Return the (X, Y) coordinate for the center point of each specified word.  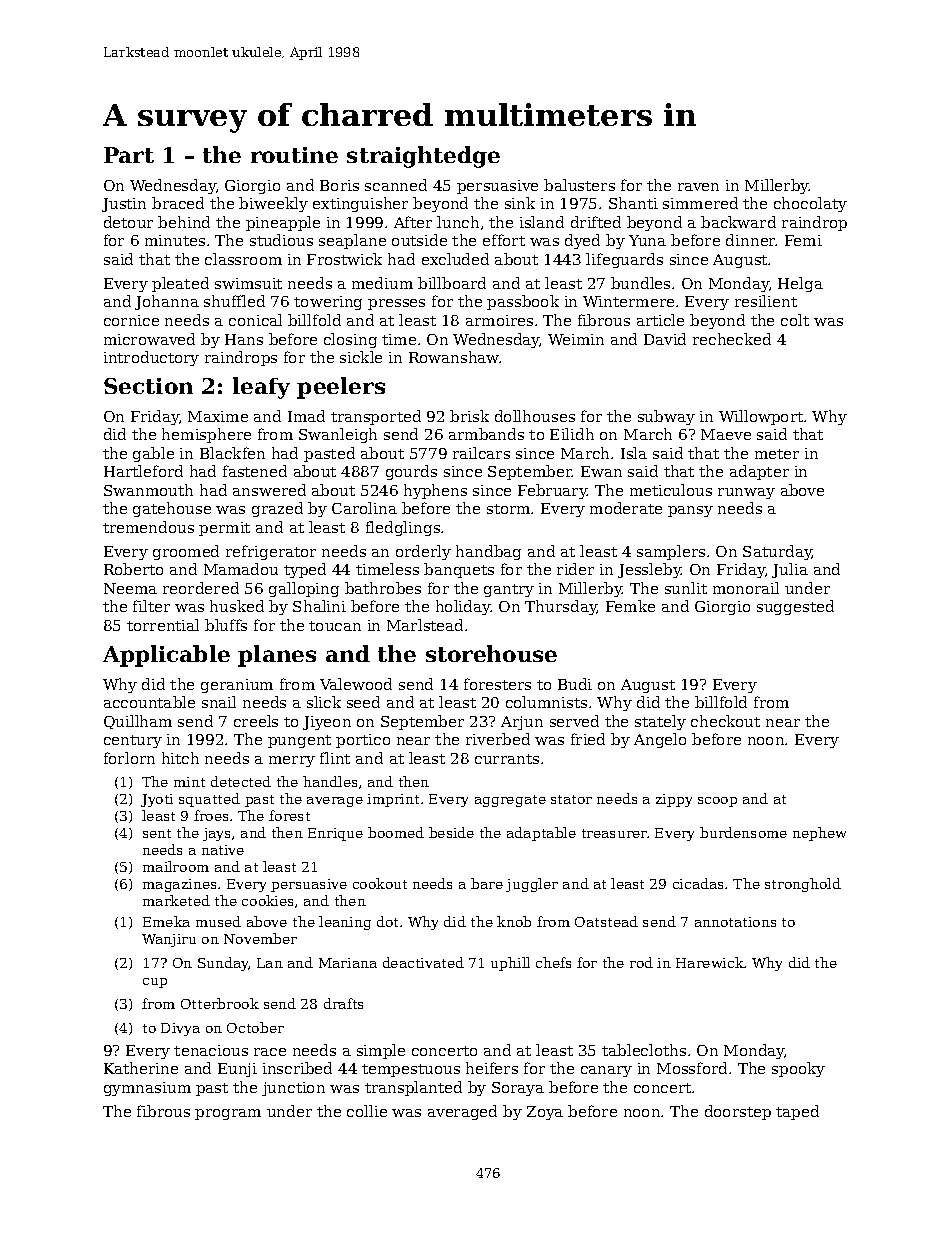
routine (294, 155)
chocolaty (810, 204)
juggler (532, 885)
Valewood (356, 684)
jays (216, 834)
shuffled (234, 301)
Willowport (761, 417)
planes (277, 656)
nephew (819, 834)
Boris (339, 185)
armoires (499, 320)
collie (367, 1111)
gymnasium (147, 1089)
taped (797, 1112)
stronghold (803, 885)
